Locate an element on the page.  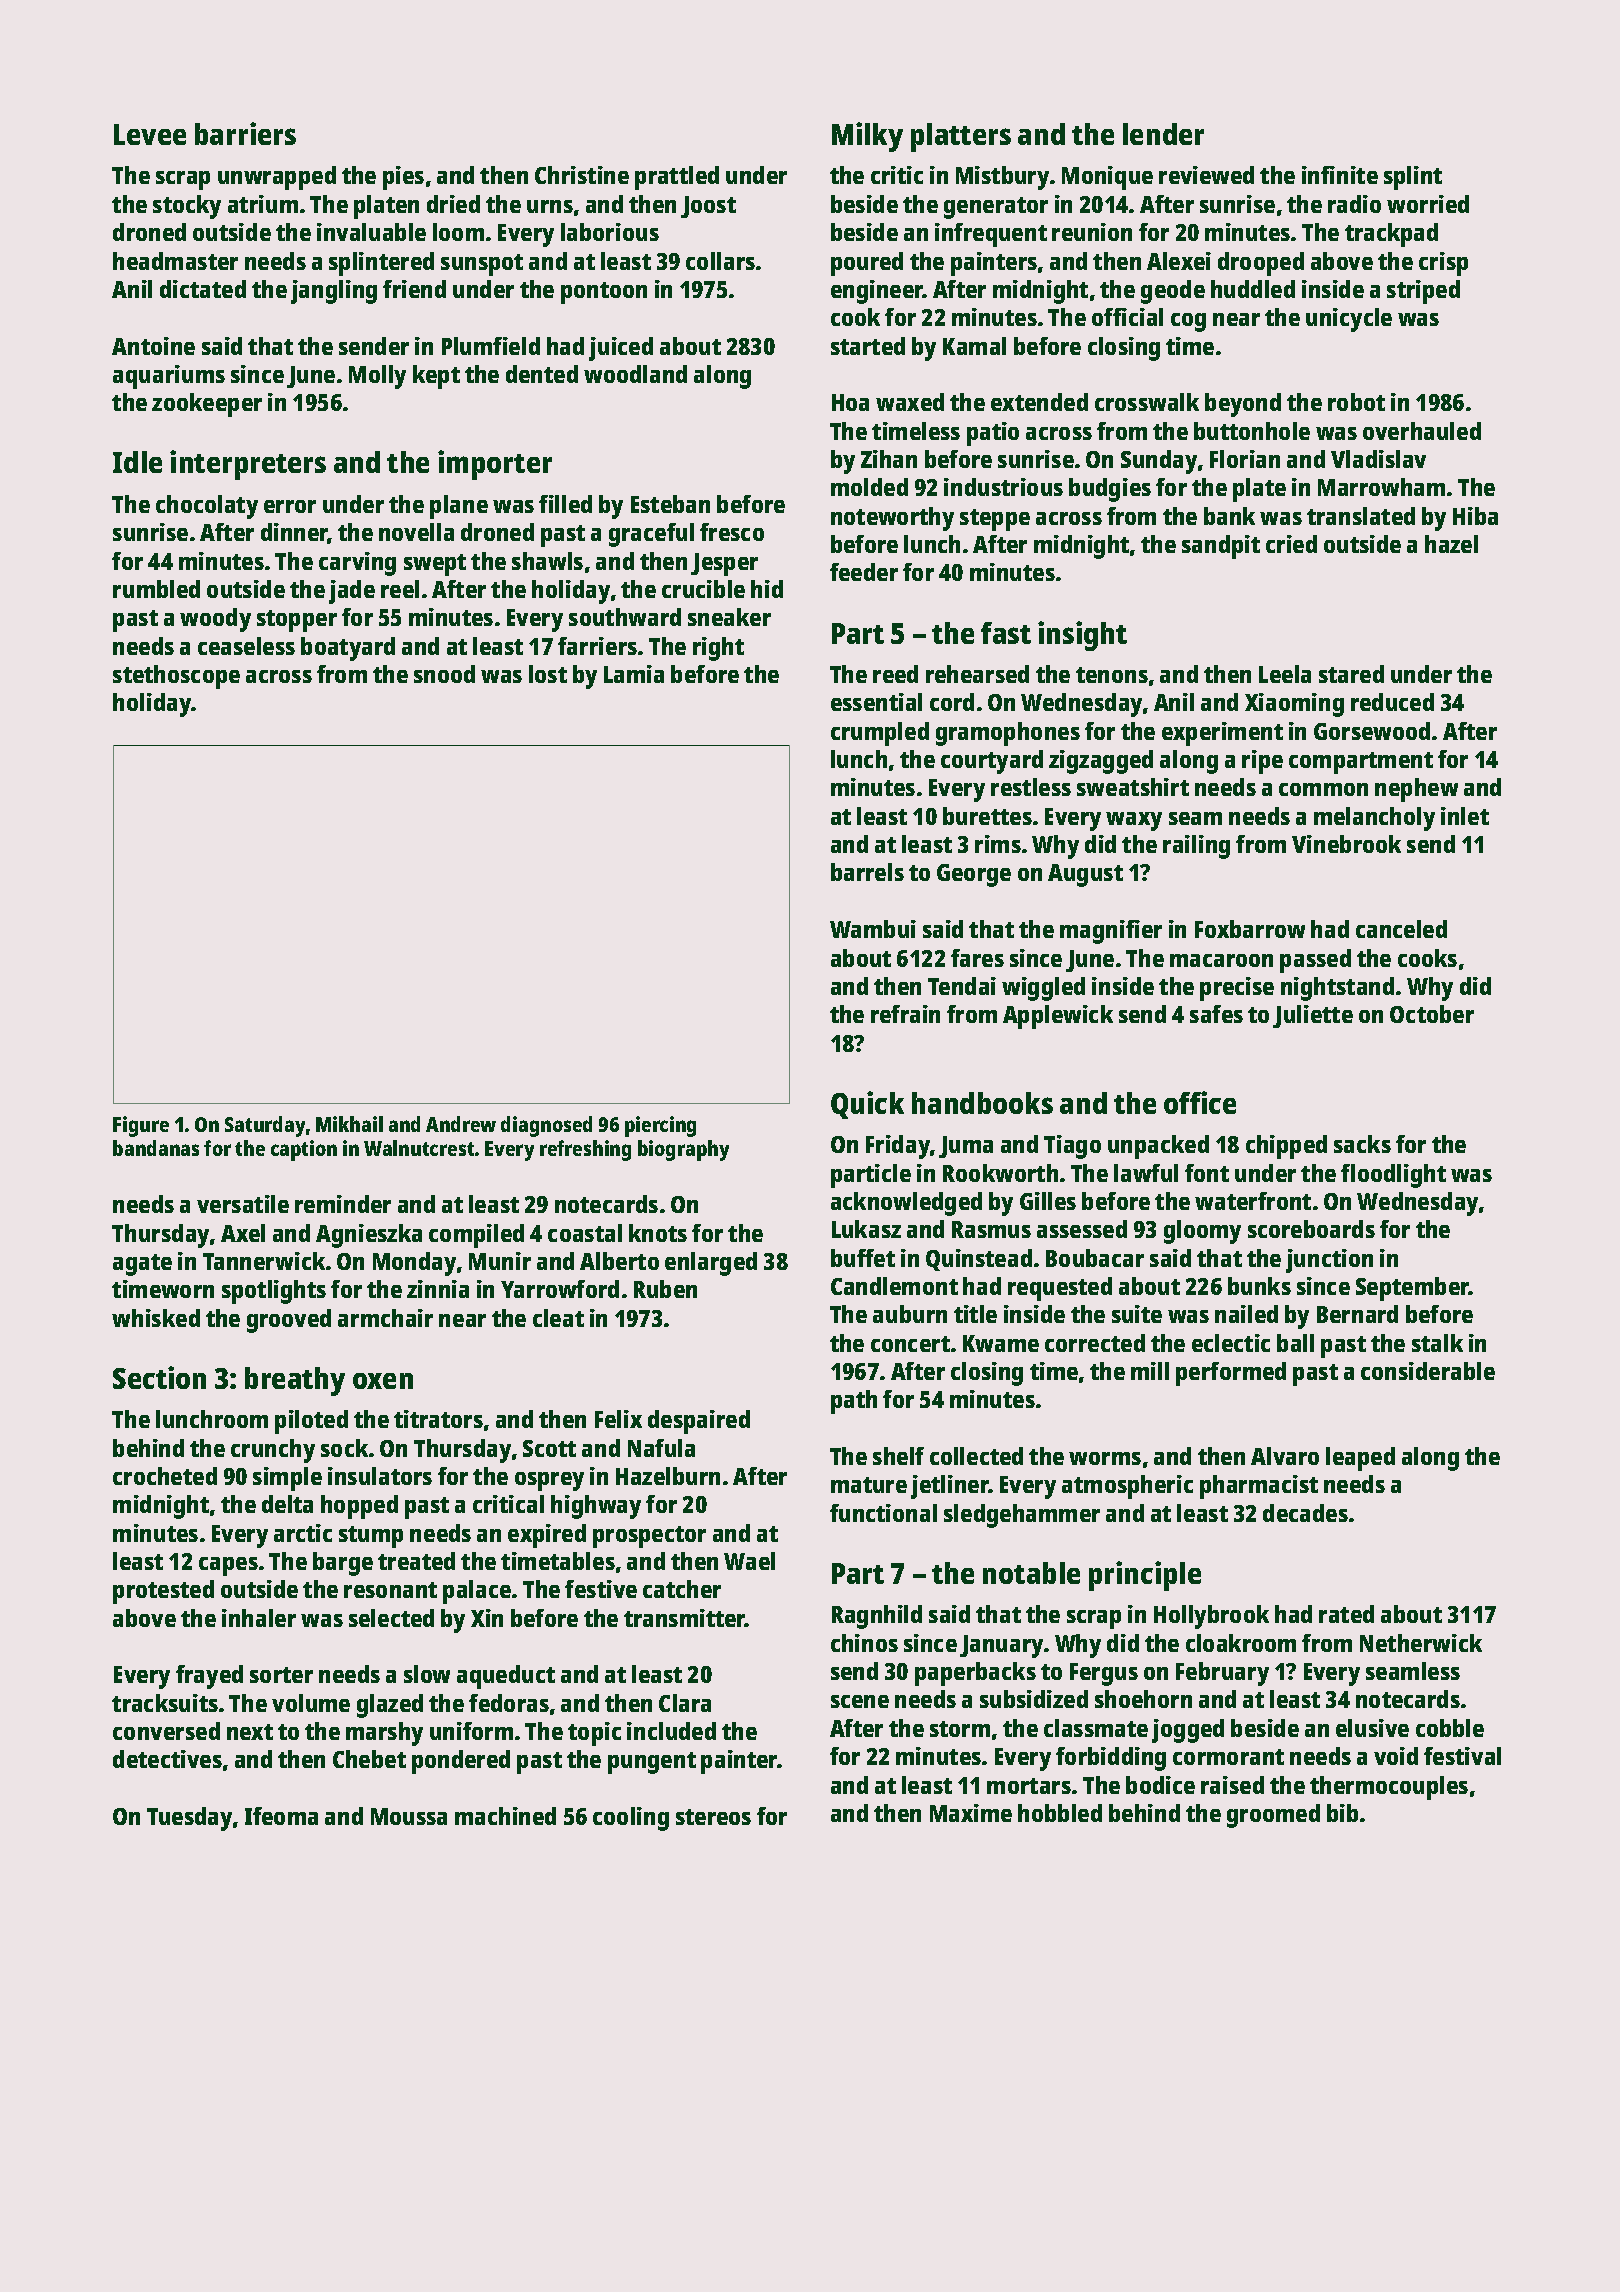
pharmacist is located at coordinates (1259, 1487).
